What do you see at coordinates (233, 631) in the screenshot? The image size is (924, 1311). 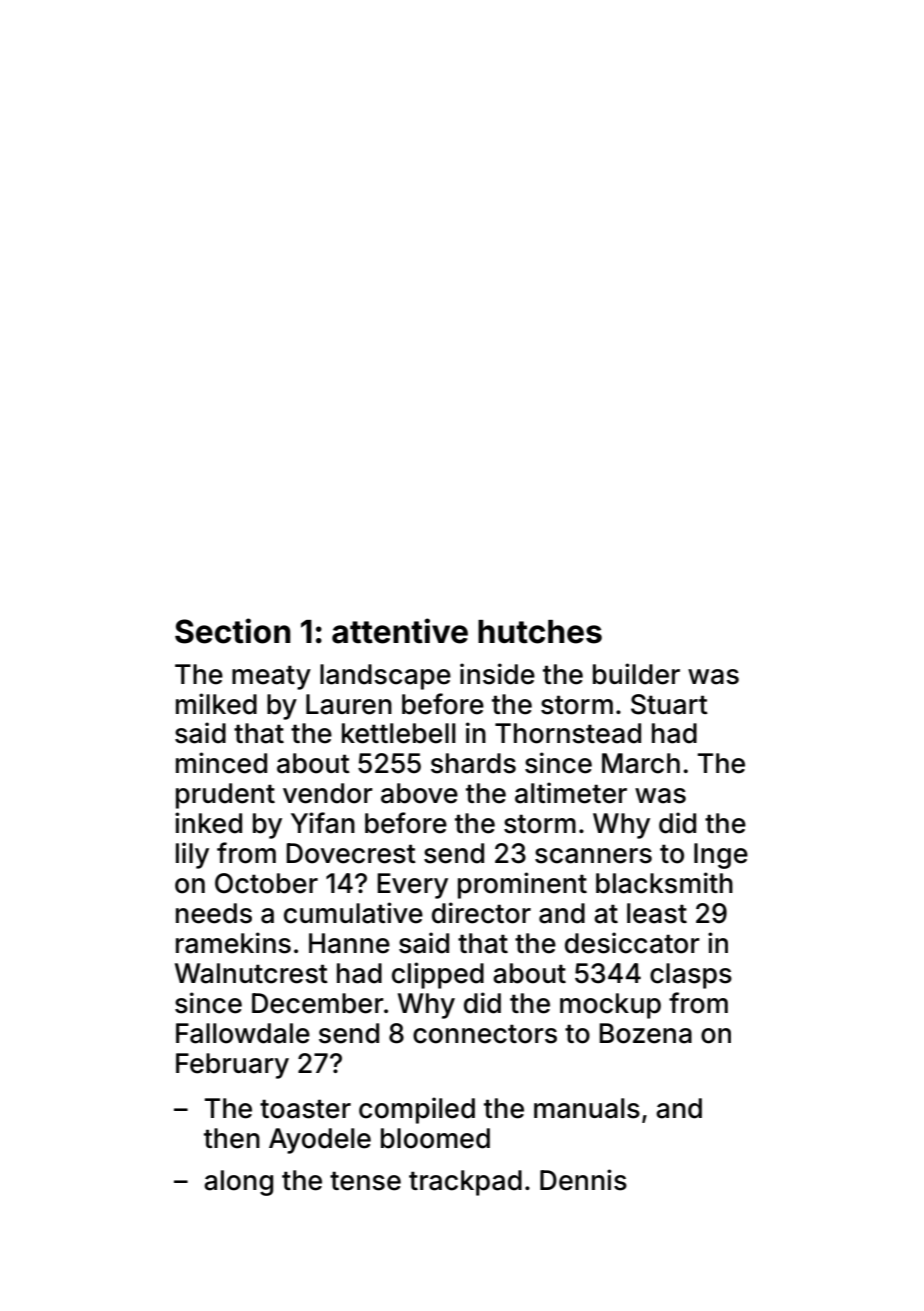 I see `Section` at bounding box center [233, 631].
